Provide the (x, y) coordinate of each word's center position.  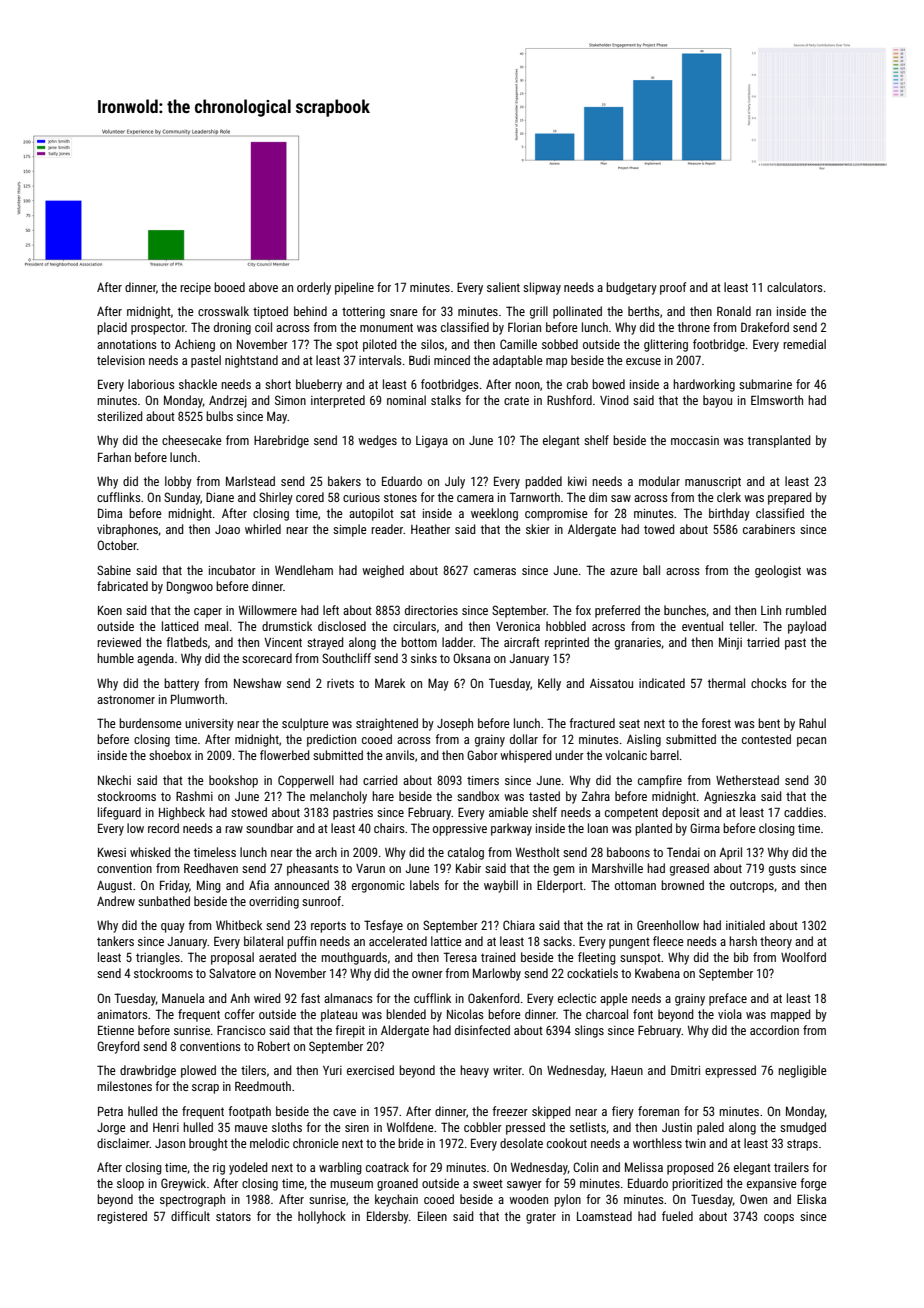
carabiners (769, 529)
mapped (791, 1015)
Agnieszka (730, 797)
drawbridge (148, 1071)
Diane (220, 497)
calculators (795, 287)
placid (112, 328)
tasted (544, 796)
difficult (190, 1216)
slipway (542, 288)
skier (538, 529)
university (209, 725)
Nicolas (465, 1014)
